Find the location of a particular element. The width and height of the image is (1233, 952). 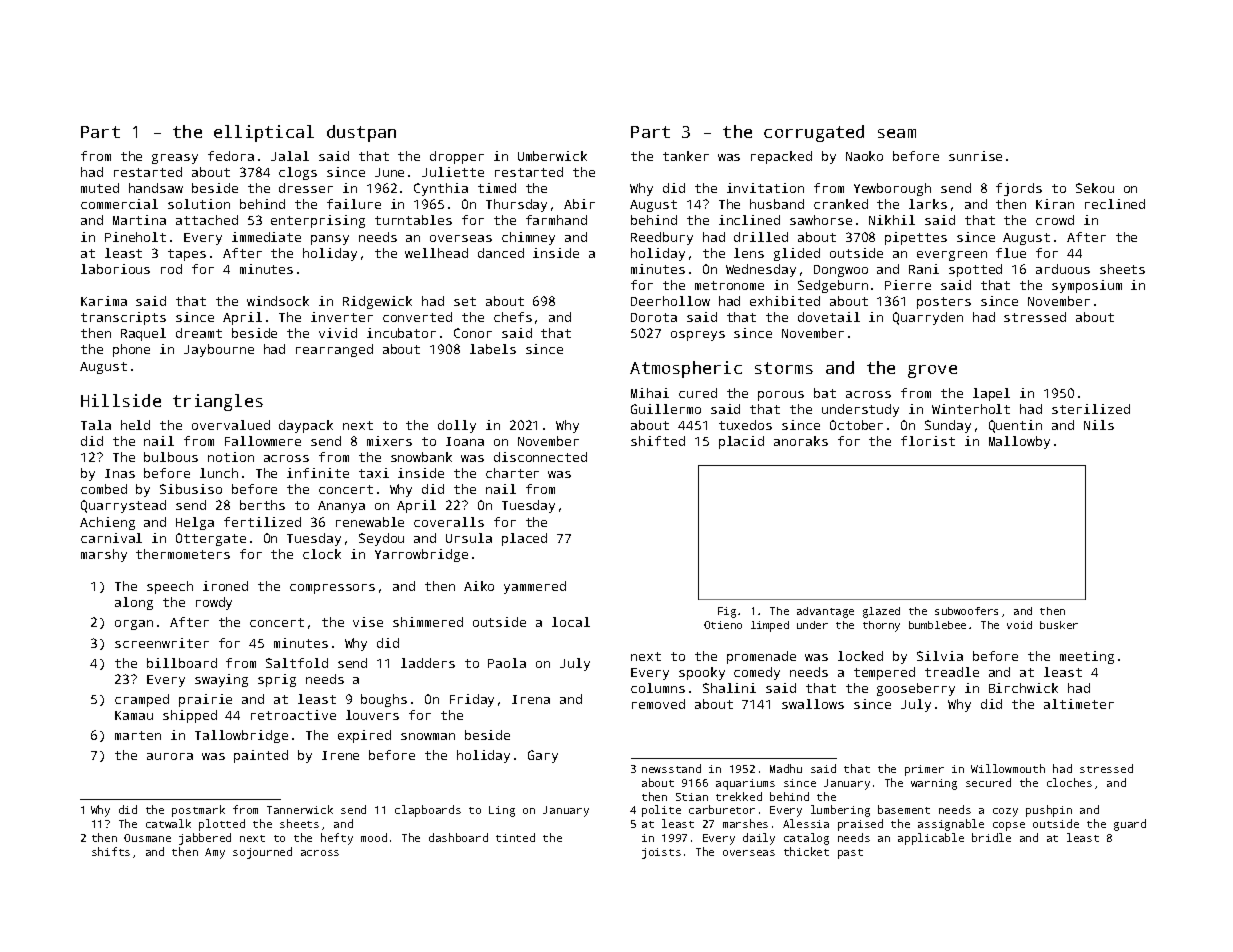

seam is located at coordinates (897, 133).
